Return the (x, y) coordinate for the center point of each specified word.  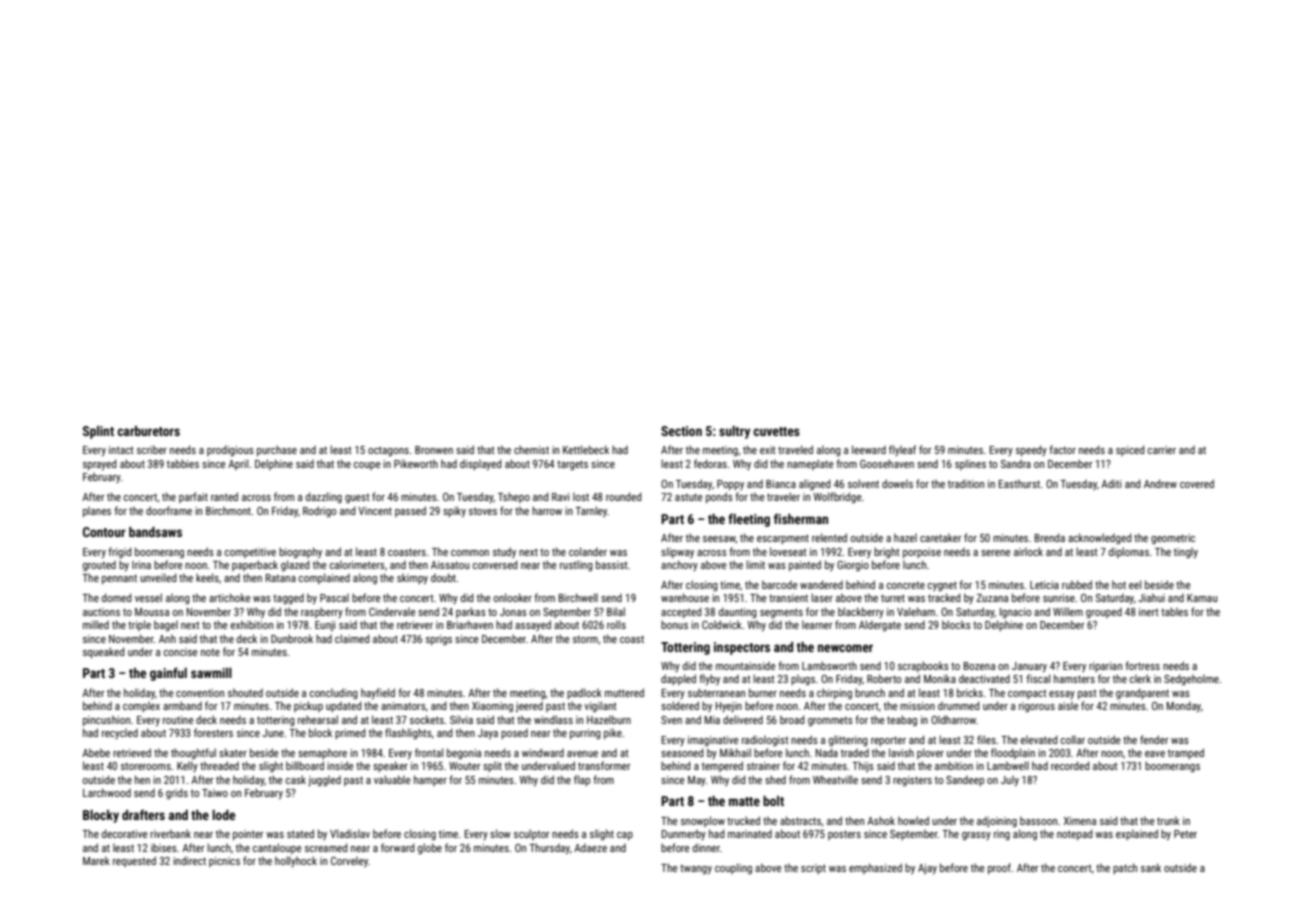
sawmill (211, 673)
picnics (224, 862)
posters (844, 835)
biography (300, 553)
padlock (584, 693)
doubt (443, 577)
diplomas (1129, 552)
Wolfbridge (837, 498)
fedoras (710, 463)
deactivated (984, 679)
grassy (976, 836)
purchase (277, 450)
